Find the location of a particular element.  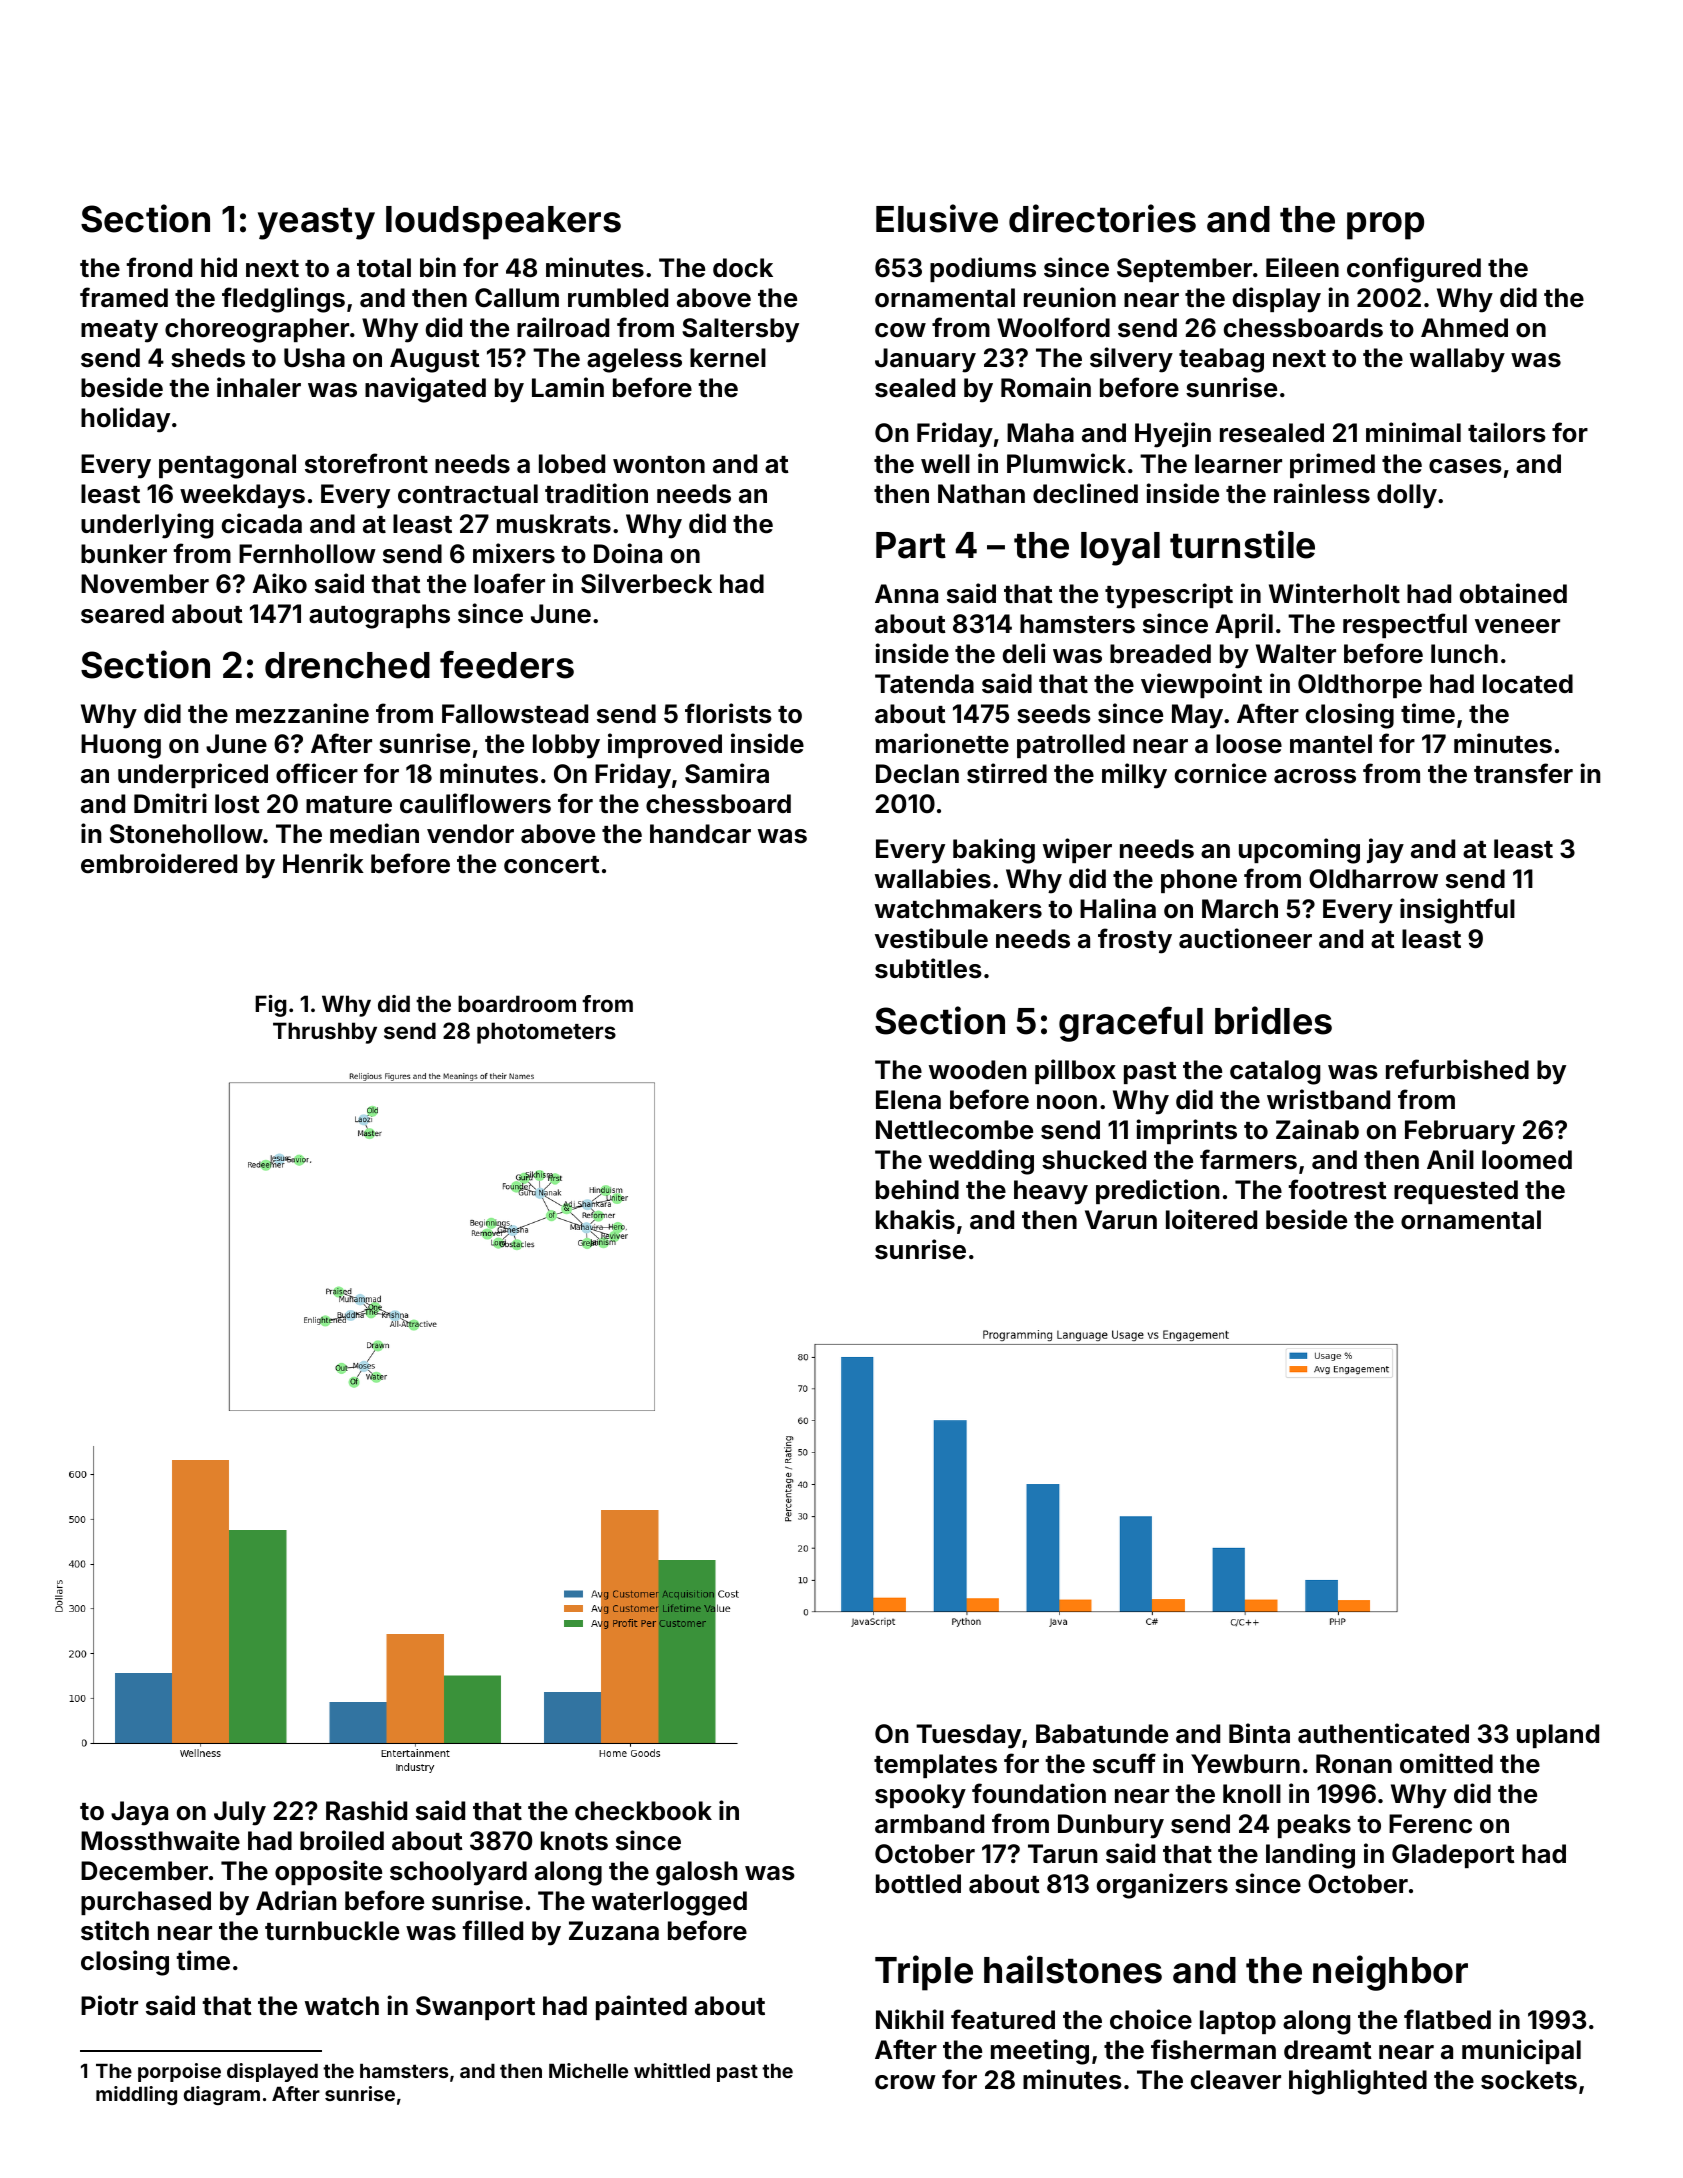

Thrushby is located at coordinates (325, 1033).
